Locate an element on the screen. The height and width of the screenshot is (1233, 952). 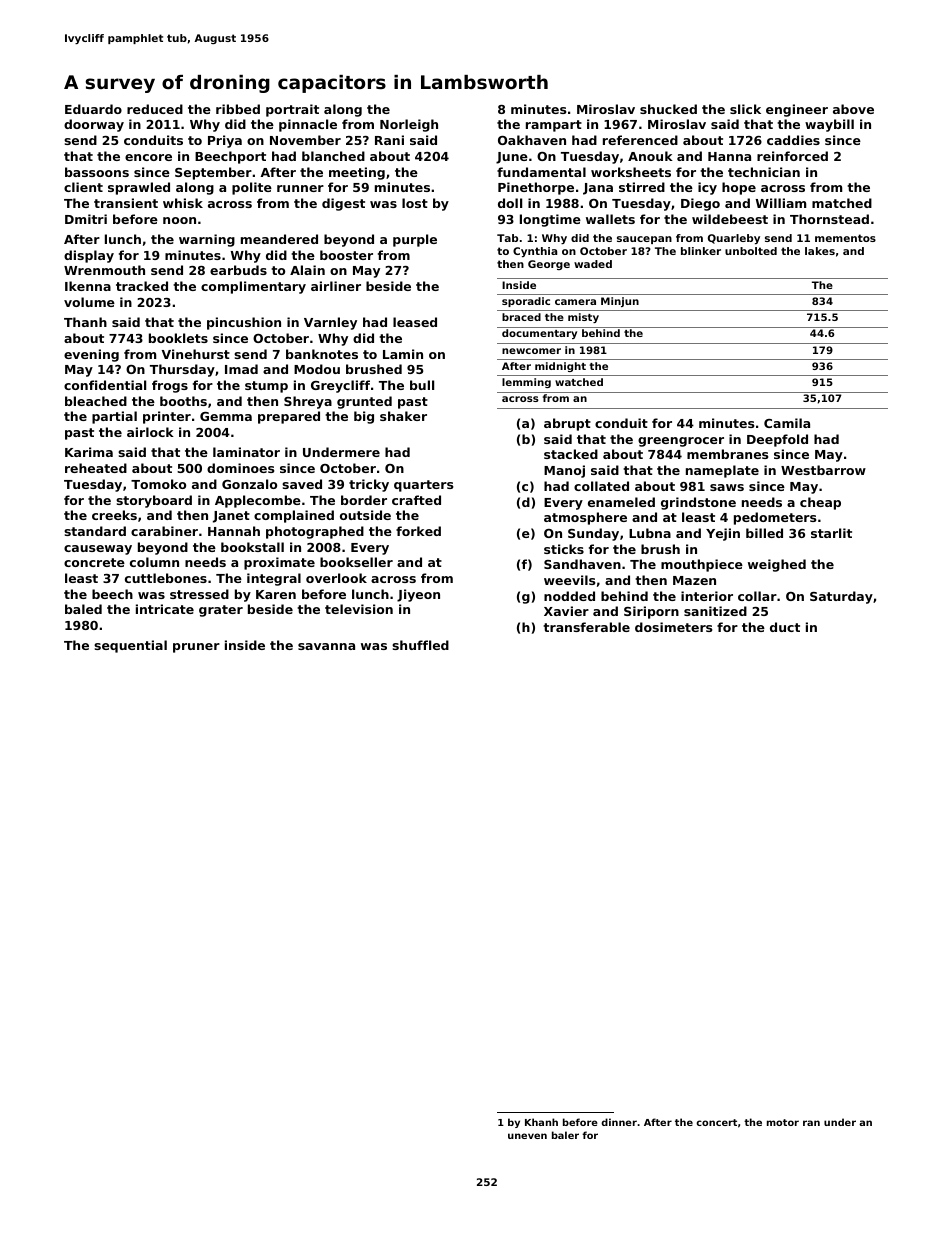
pruner is located at coordinates (196, 648).
